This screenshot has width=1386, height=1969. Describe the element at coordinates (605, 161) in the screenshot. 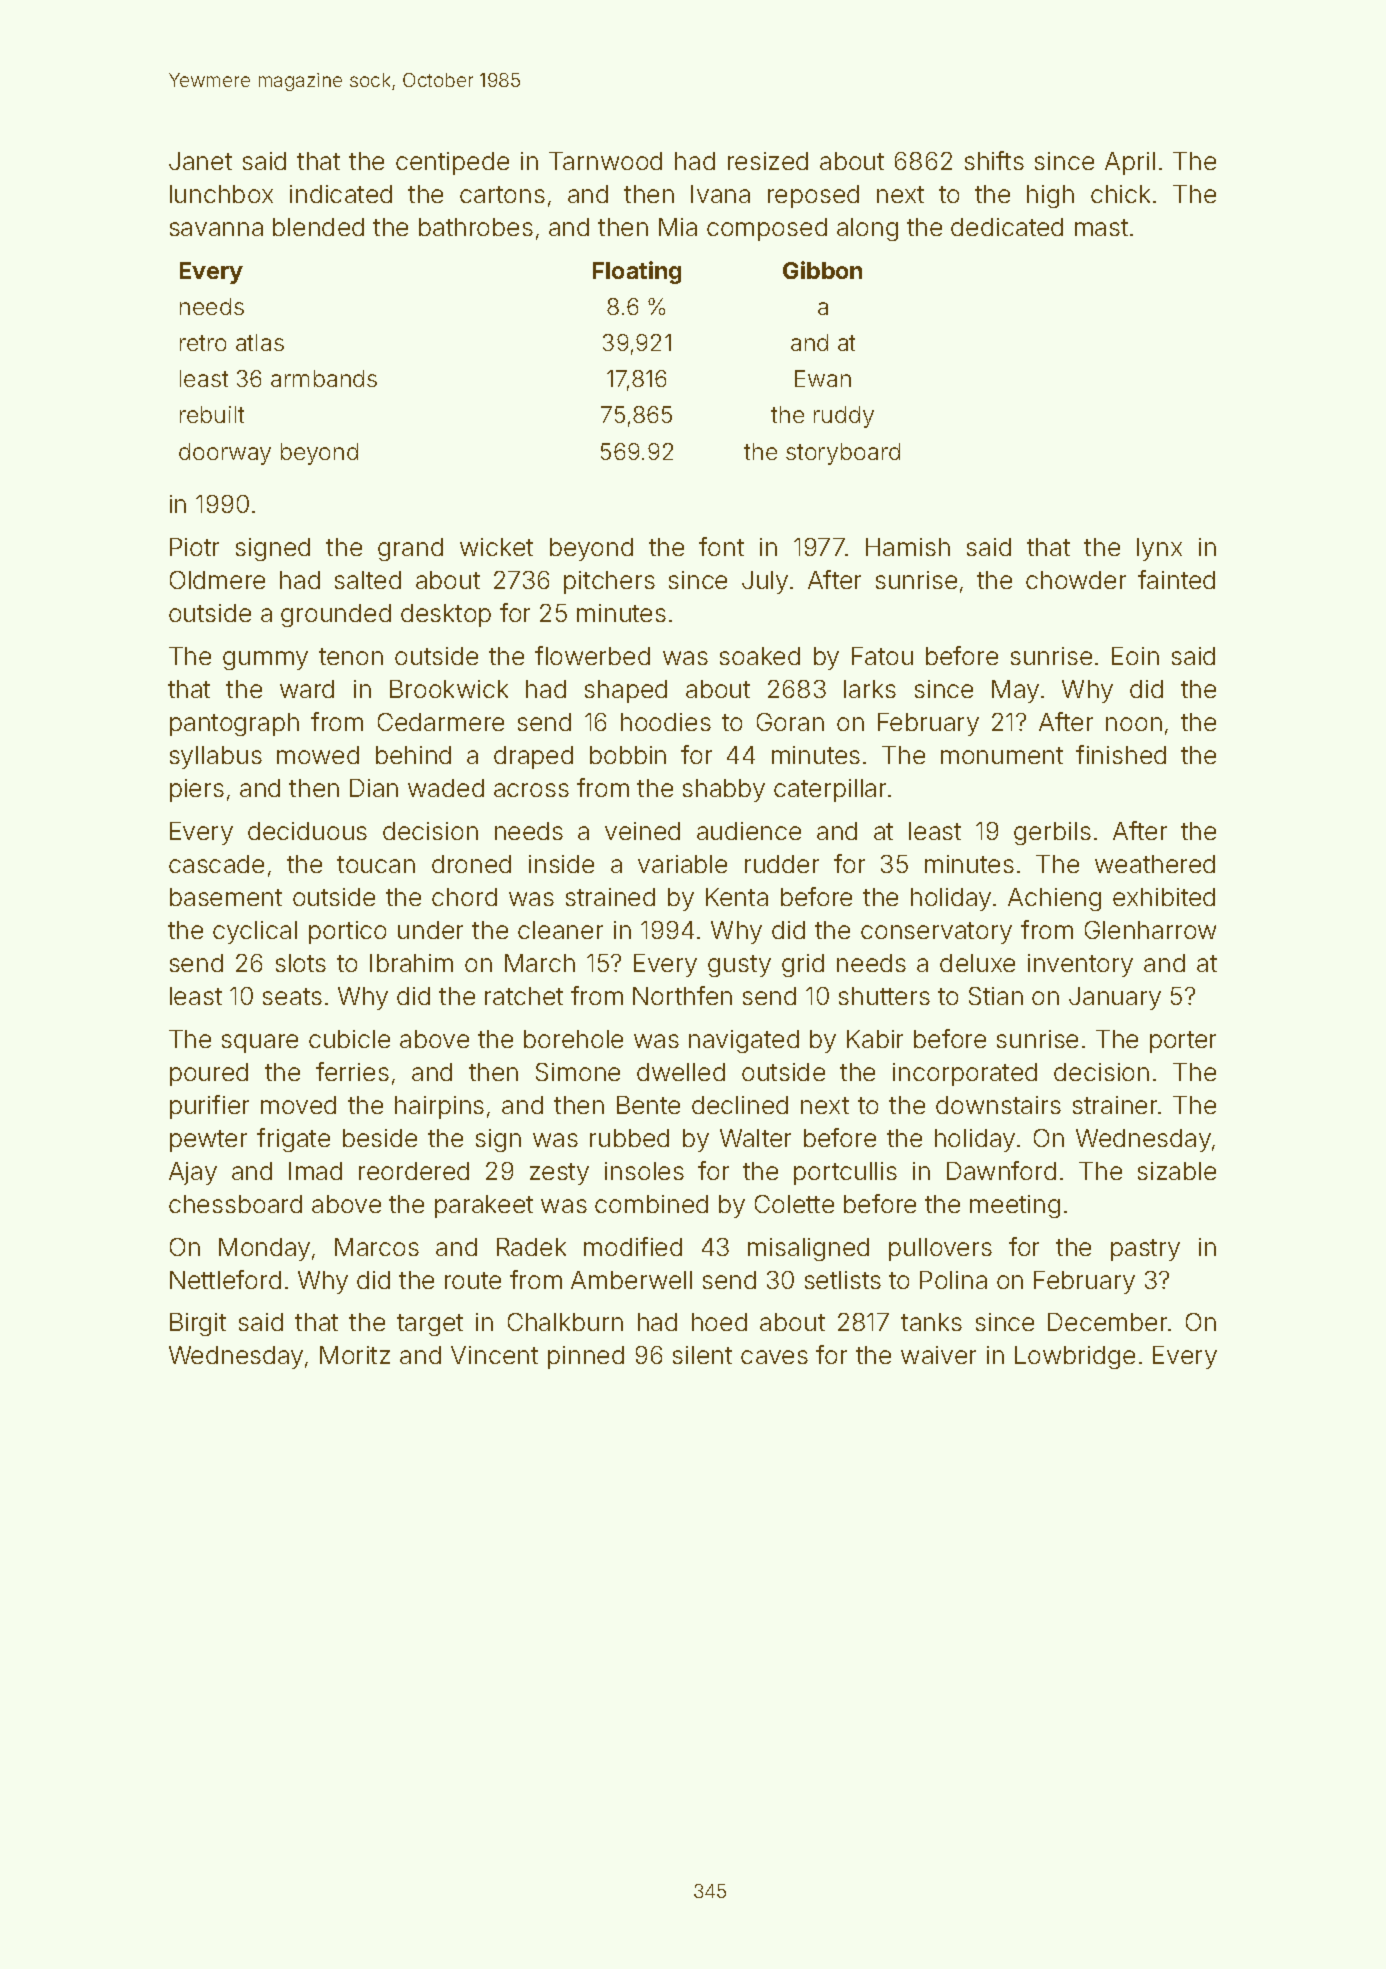

I see `Tarnwood` at that location.
